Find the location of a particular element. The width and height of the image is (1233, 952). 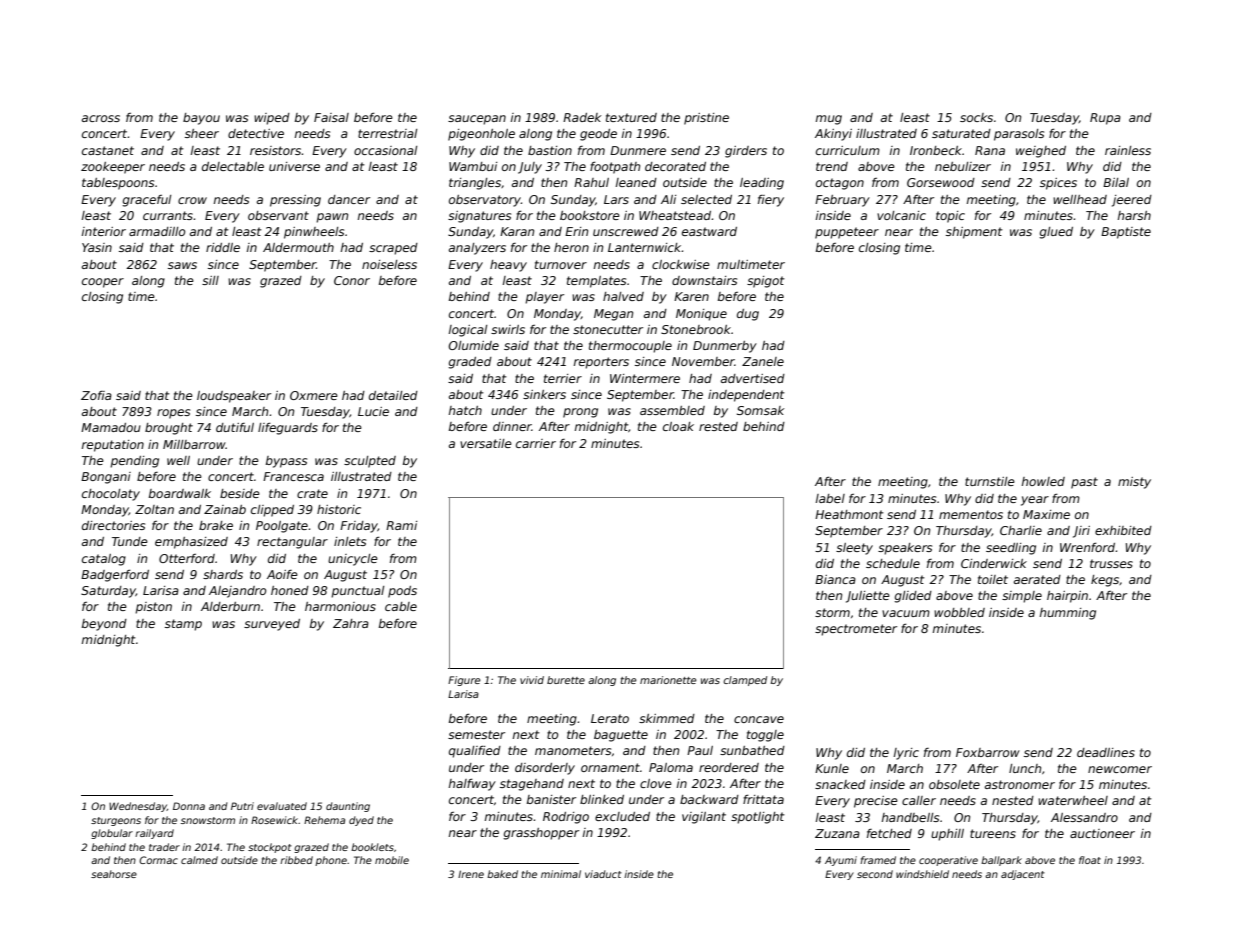

pods is located at coordinates (402, 592).
